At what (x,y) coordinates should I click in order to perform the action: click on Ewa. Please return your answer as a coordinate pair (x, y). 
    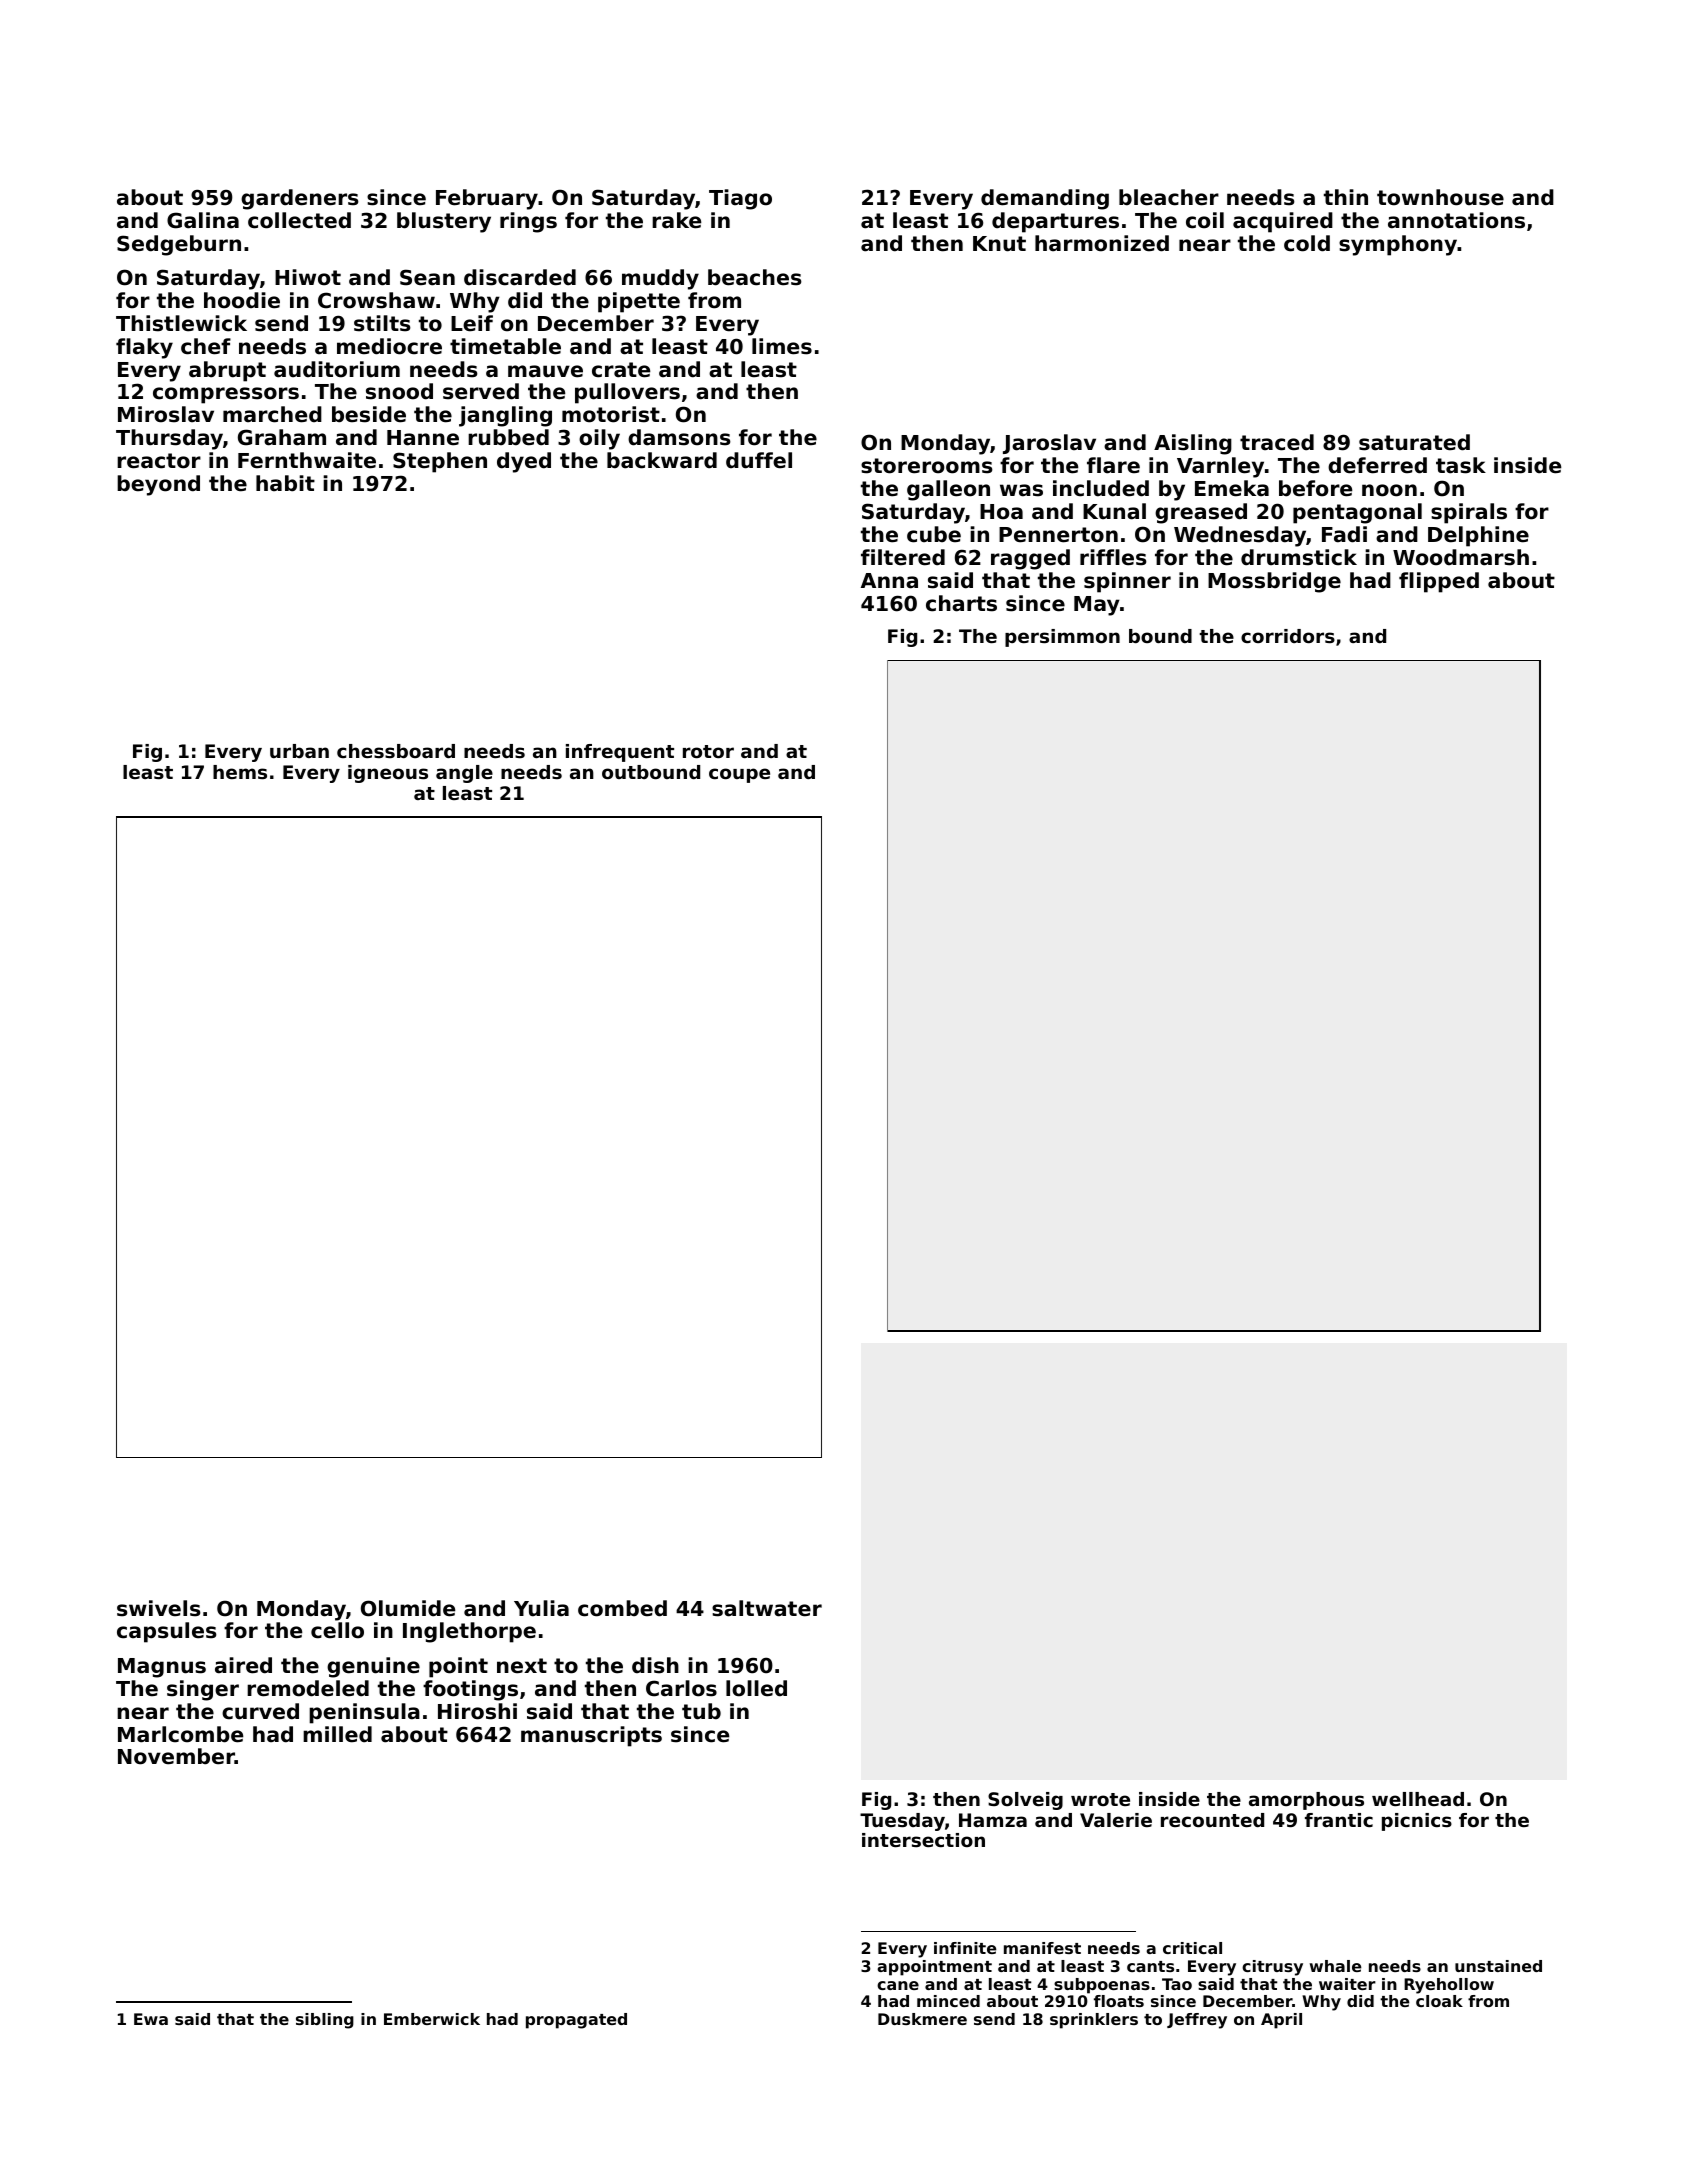
    Looking at the image, I should click on (151, 2019).
